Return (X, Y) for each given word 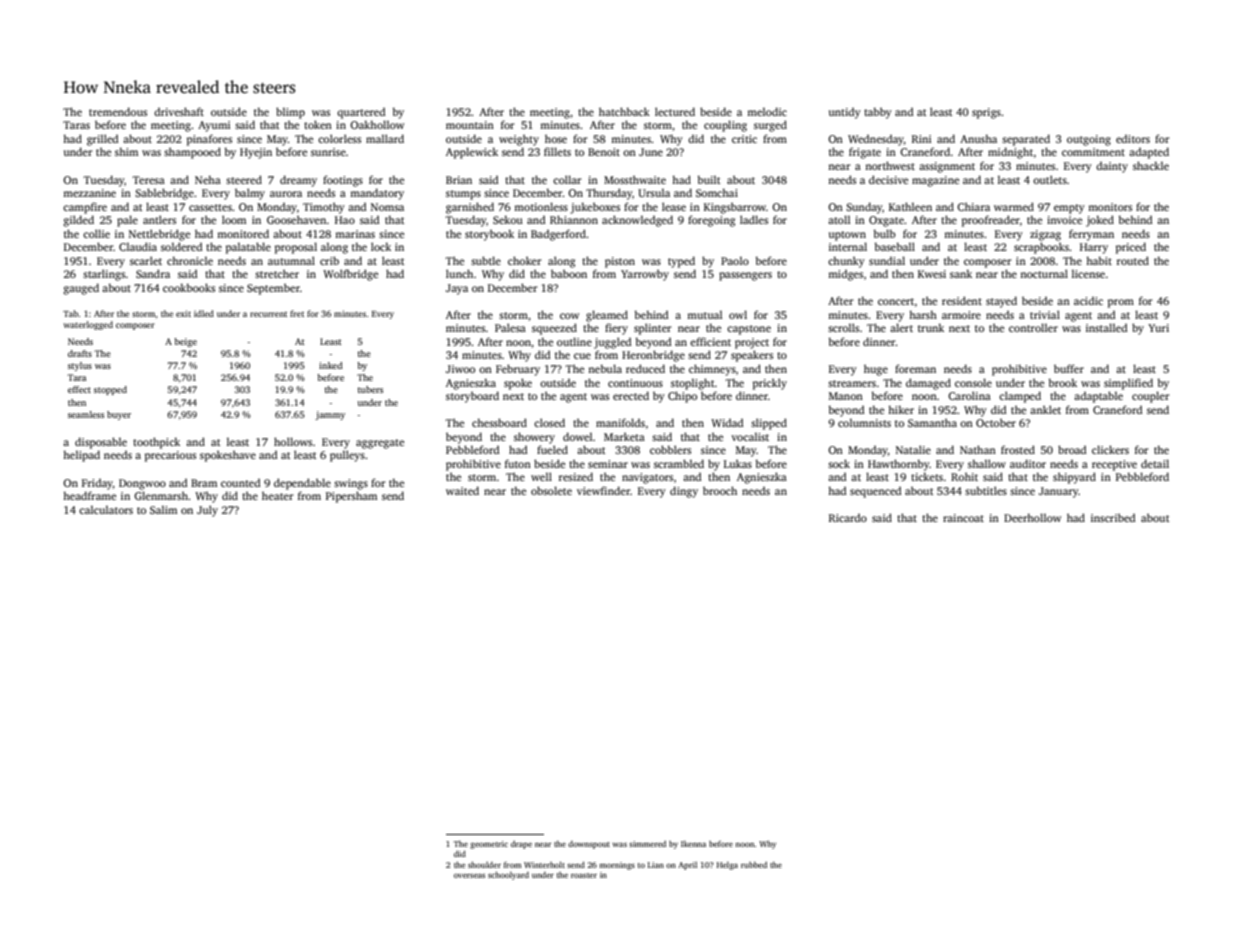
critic (744, 139)
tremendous (118, 111)
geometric (489, 845)
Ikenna (693, 844)
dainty (1112, 167)
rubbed (754, 865)
